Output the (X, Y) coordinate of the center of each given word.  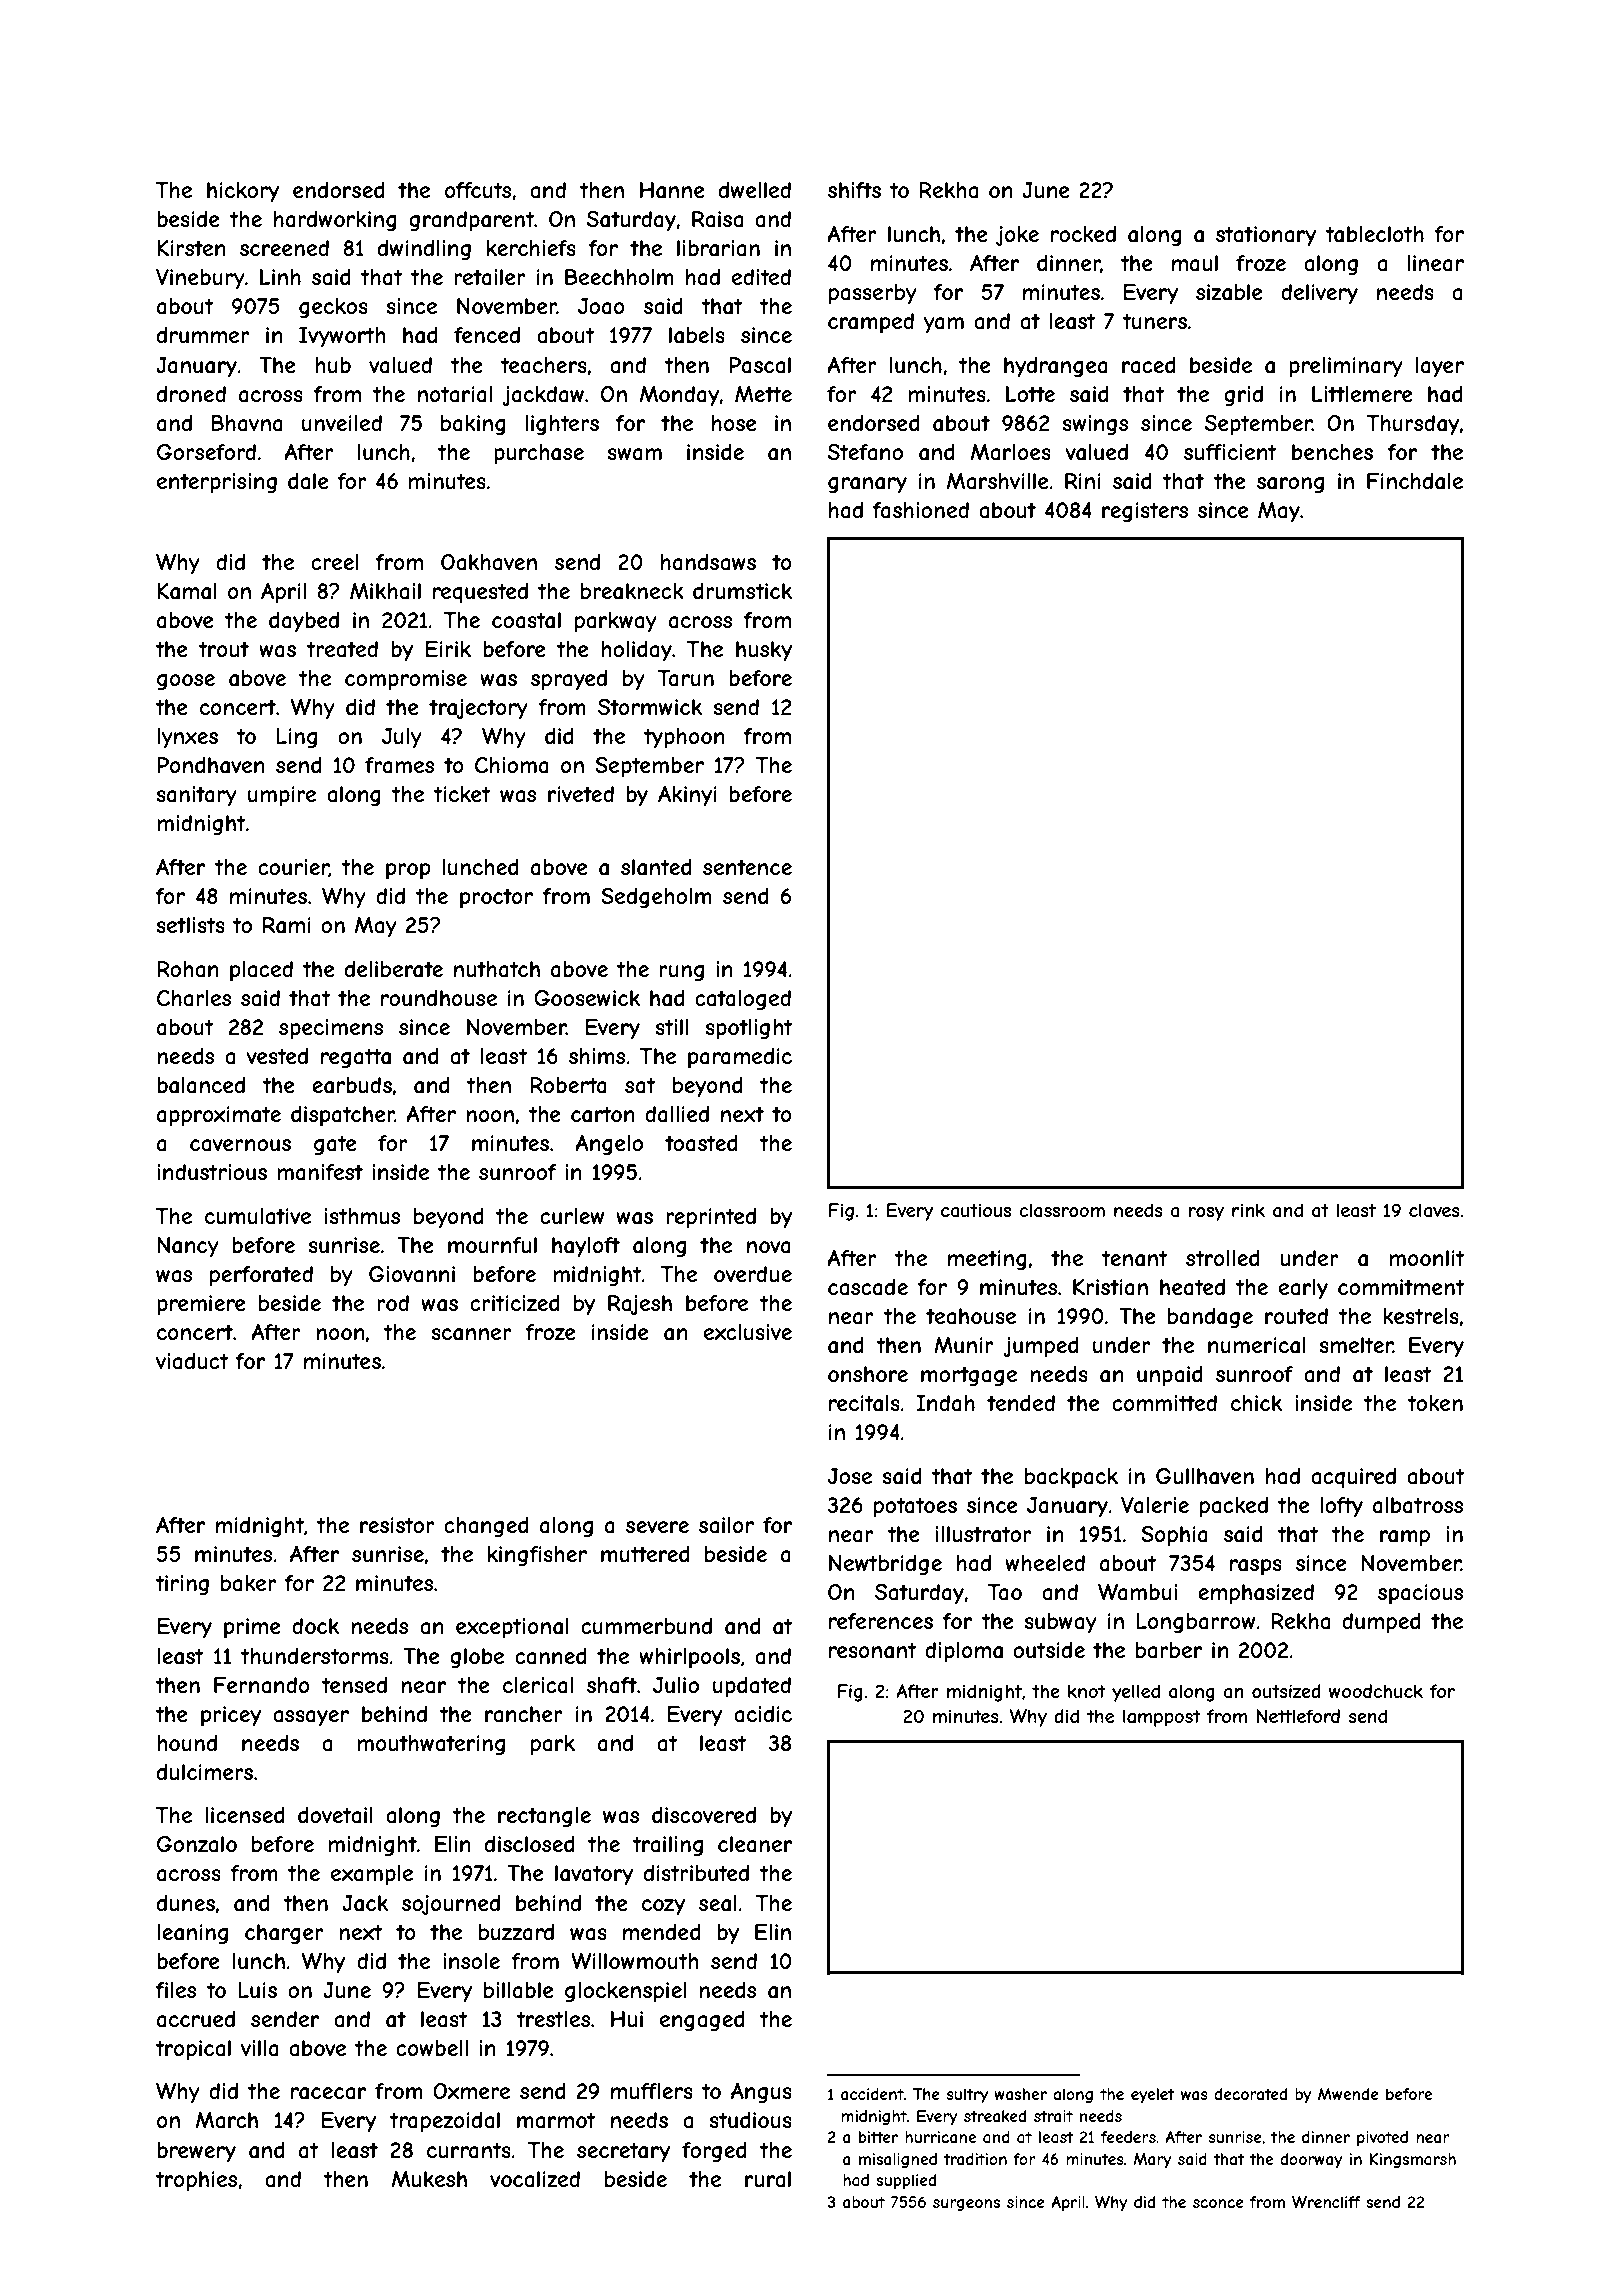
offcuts (478, 190)
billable (519, 1990)
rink (1248, 1210)
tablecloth (1375, 234)
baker (249, 1583)
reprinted (711, 1218)
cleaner (755, 1844)
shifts (854, 190)
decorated (1250, 2094)
